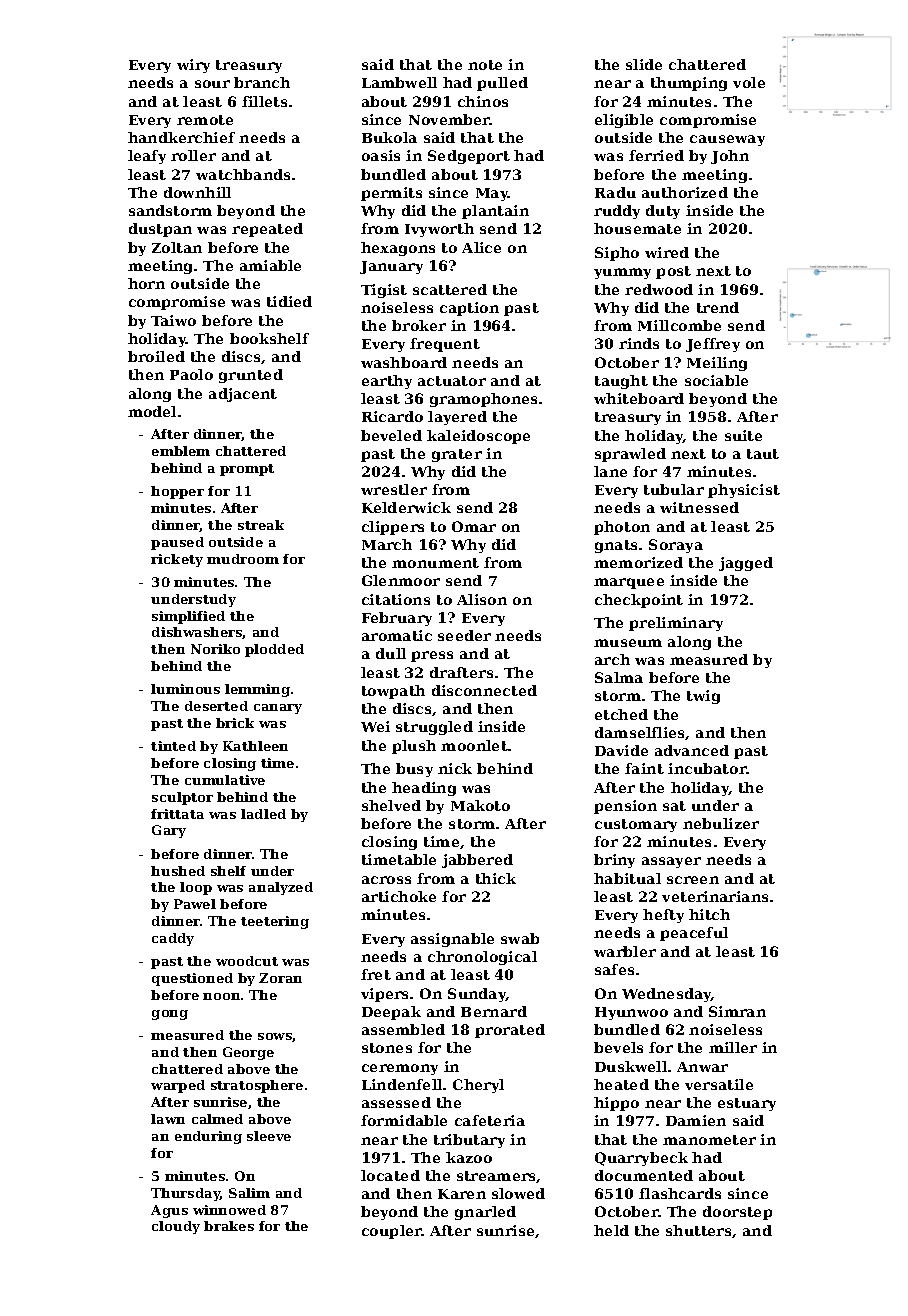 Image resolution: width=908 pixels, height=1316 pixels. Describe the element at coordinates (617, 254) in the document. I see `Sipho` at that location.
